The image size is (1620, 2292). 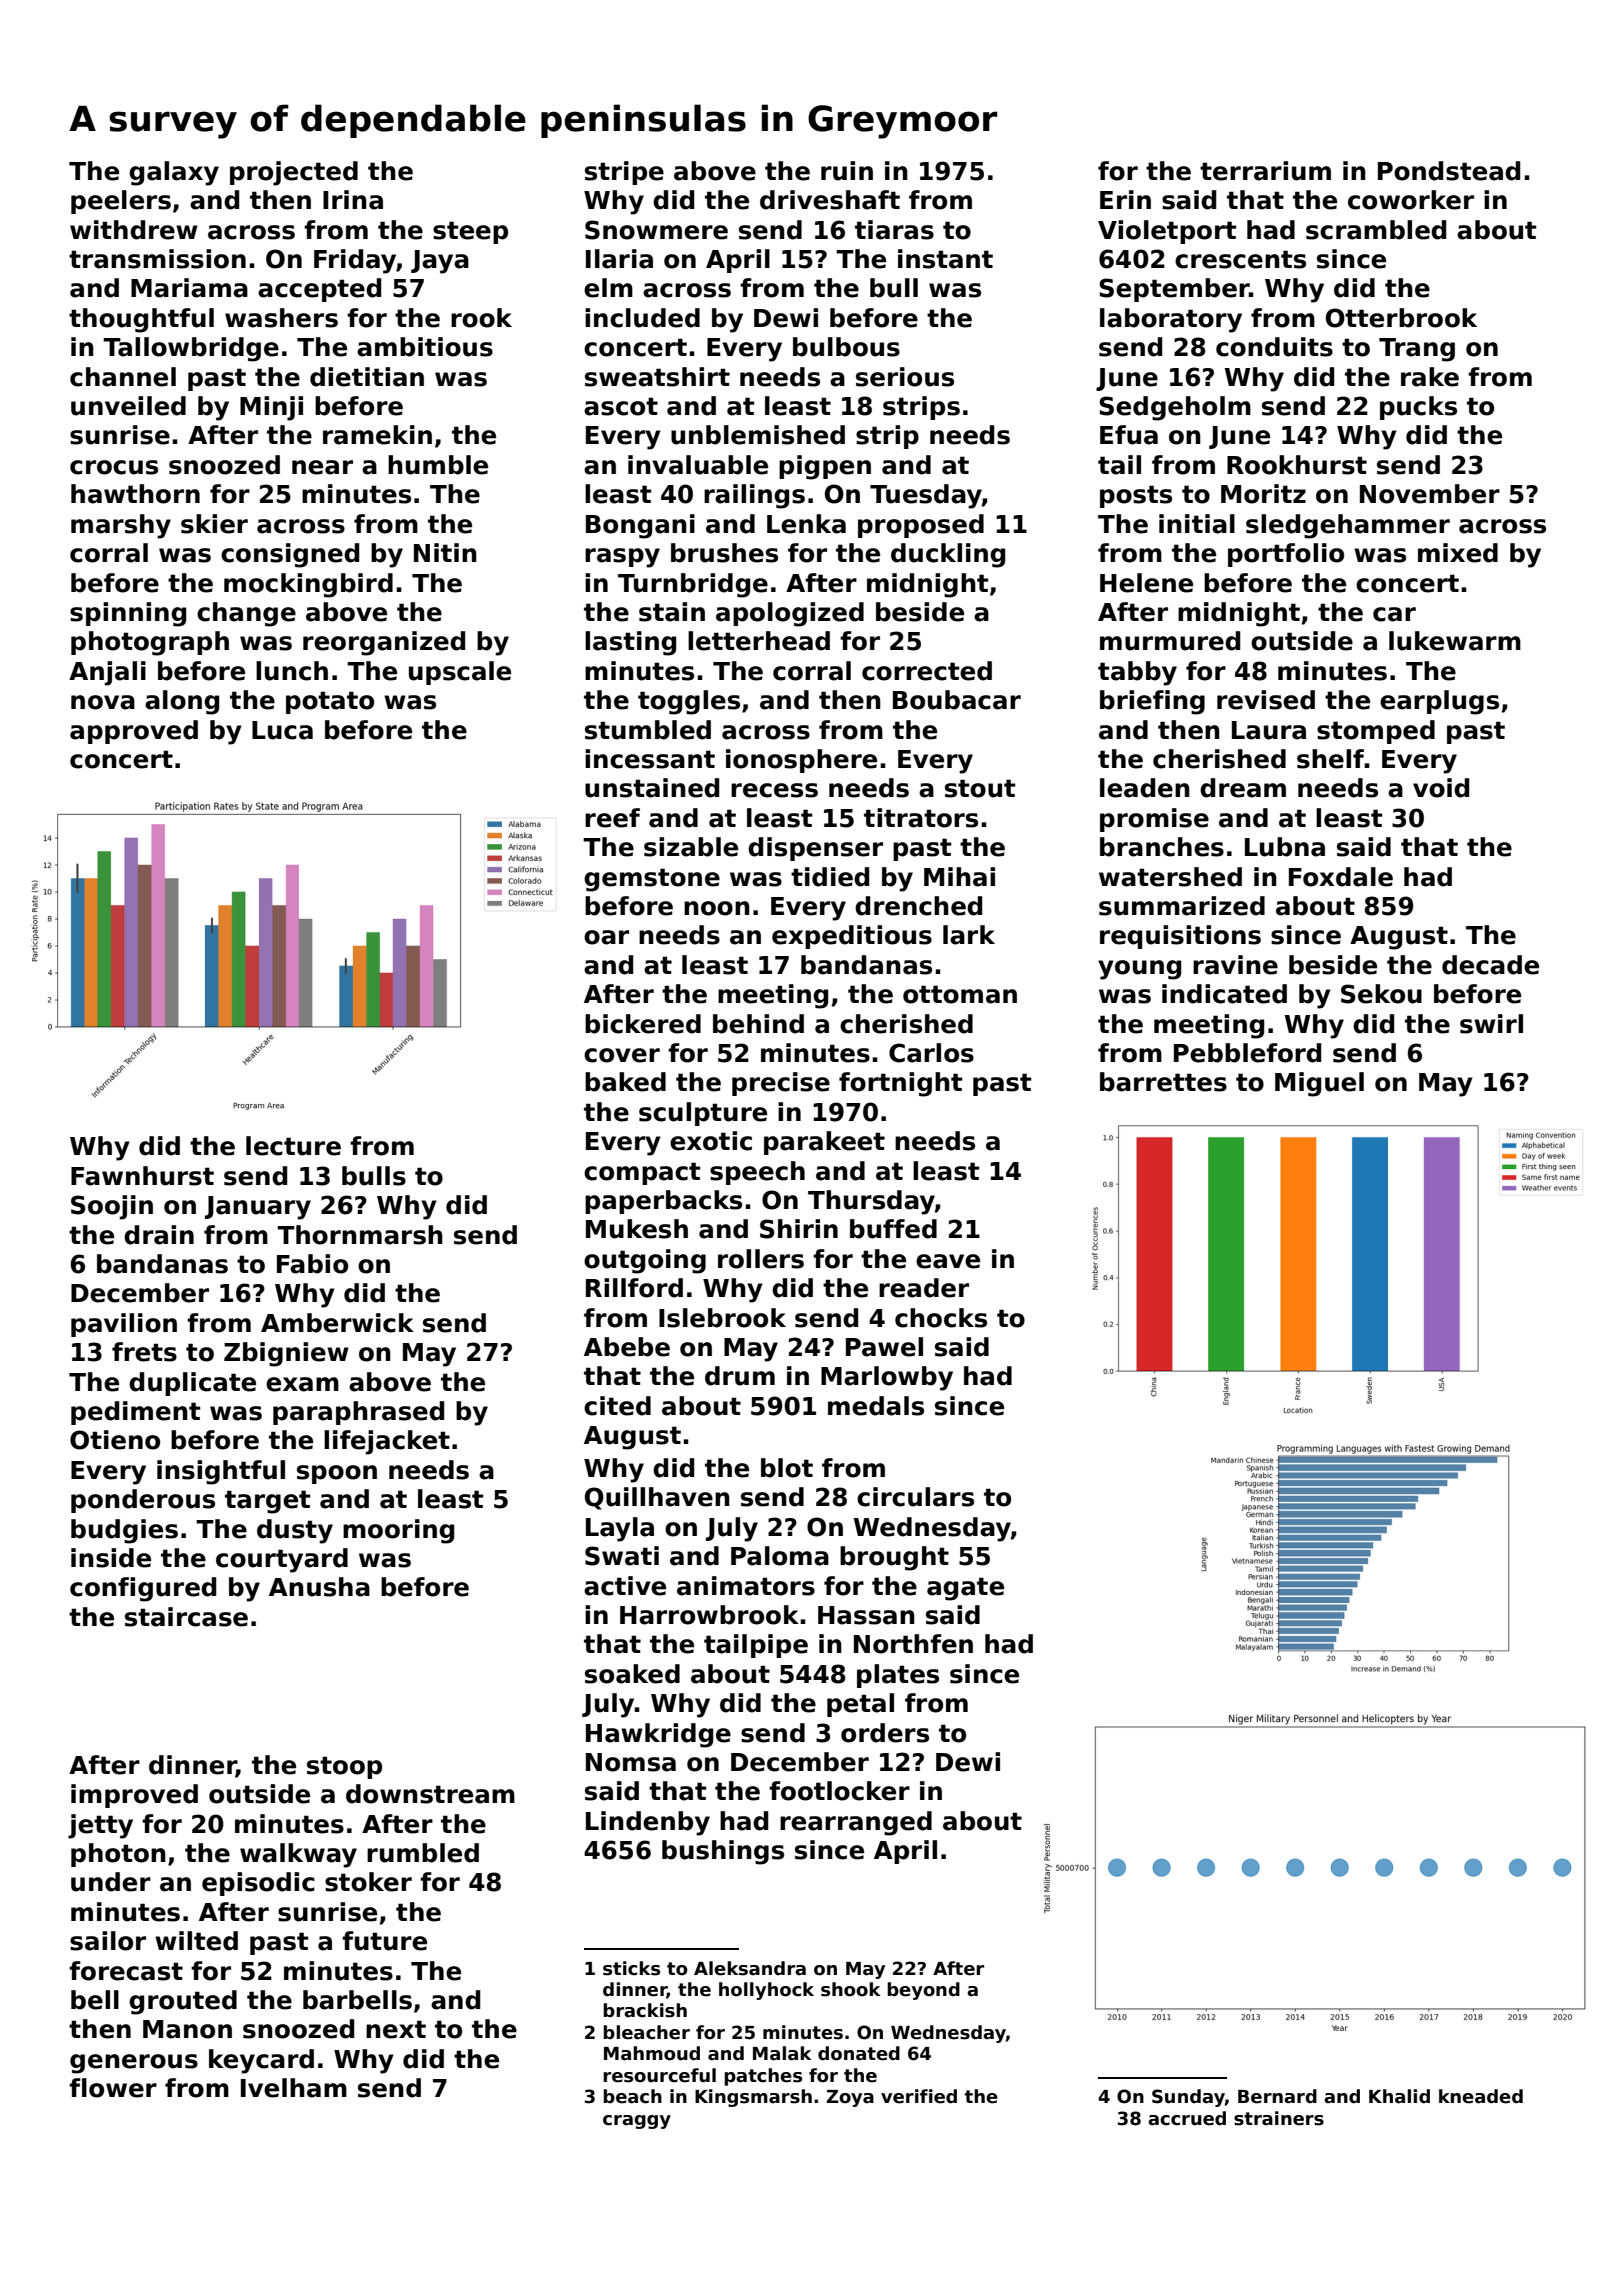 I want to click on Ivelham, so click(x=294, y=2088).
